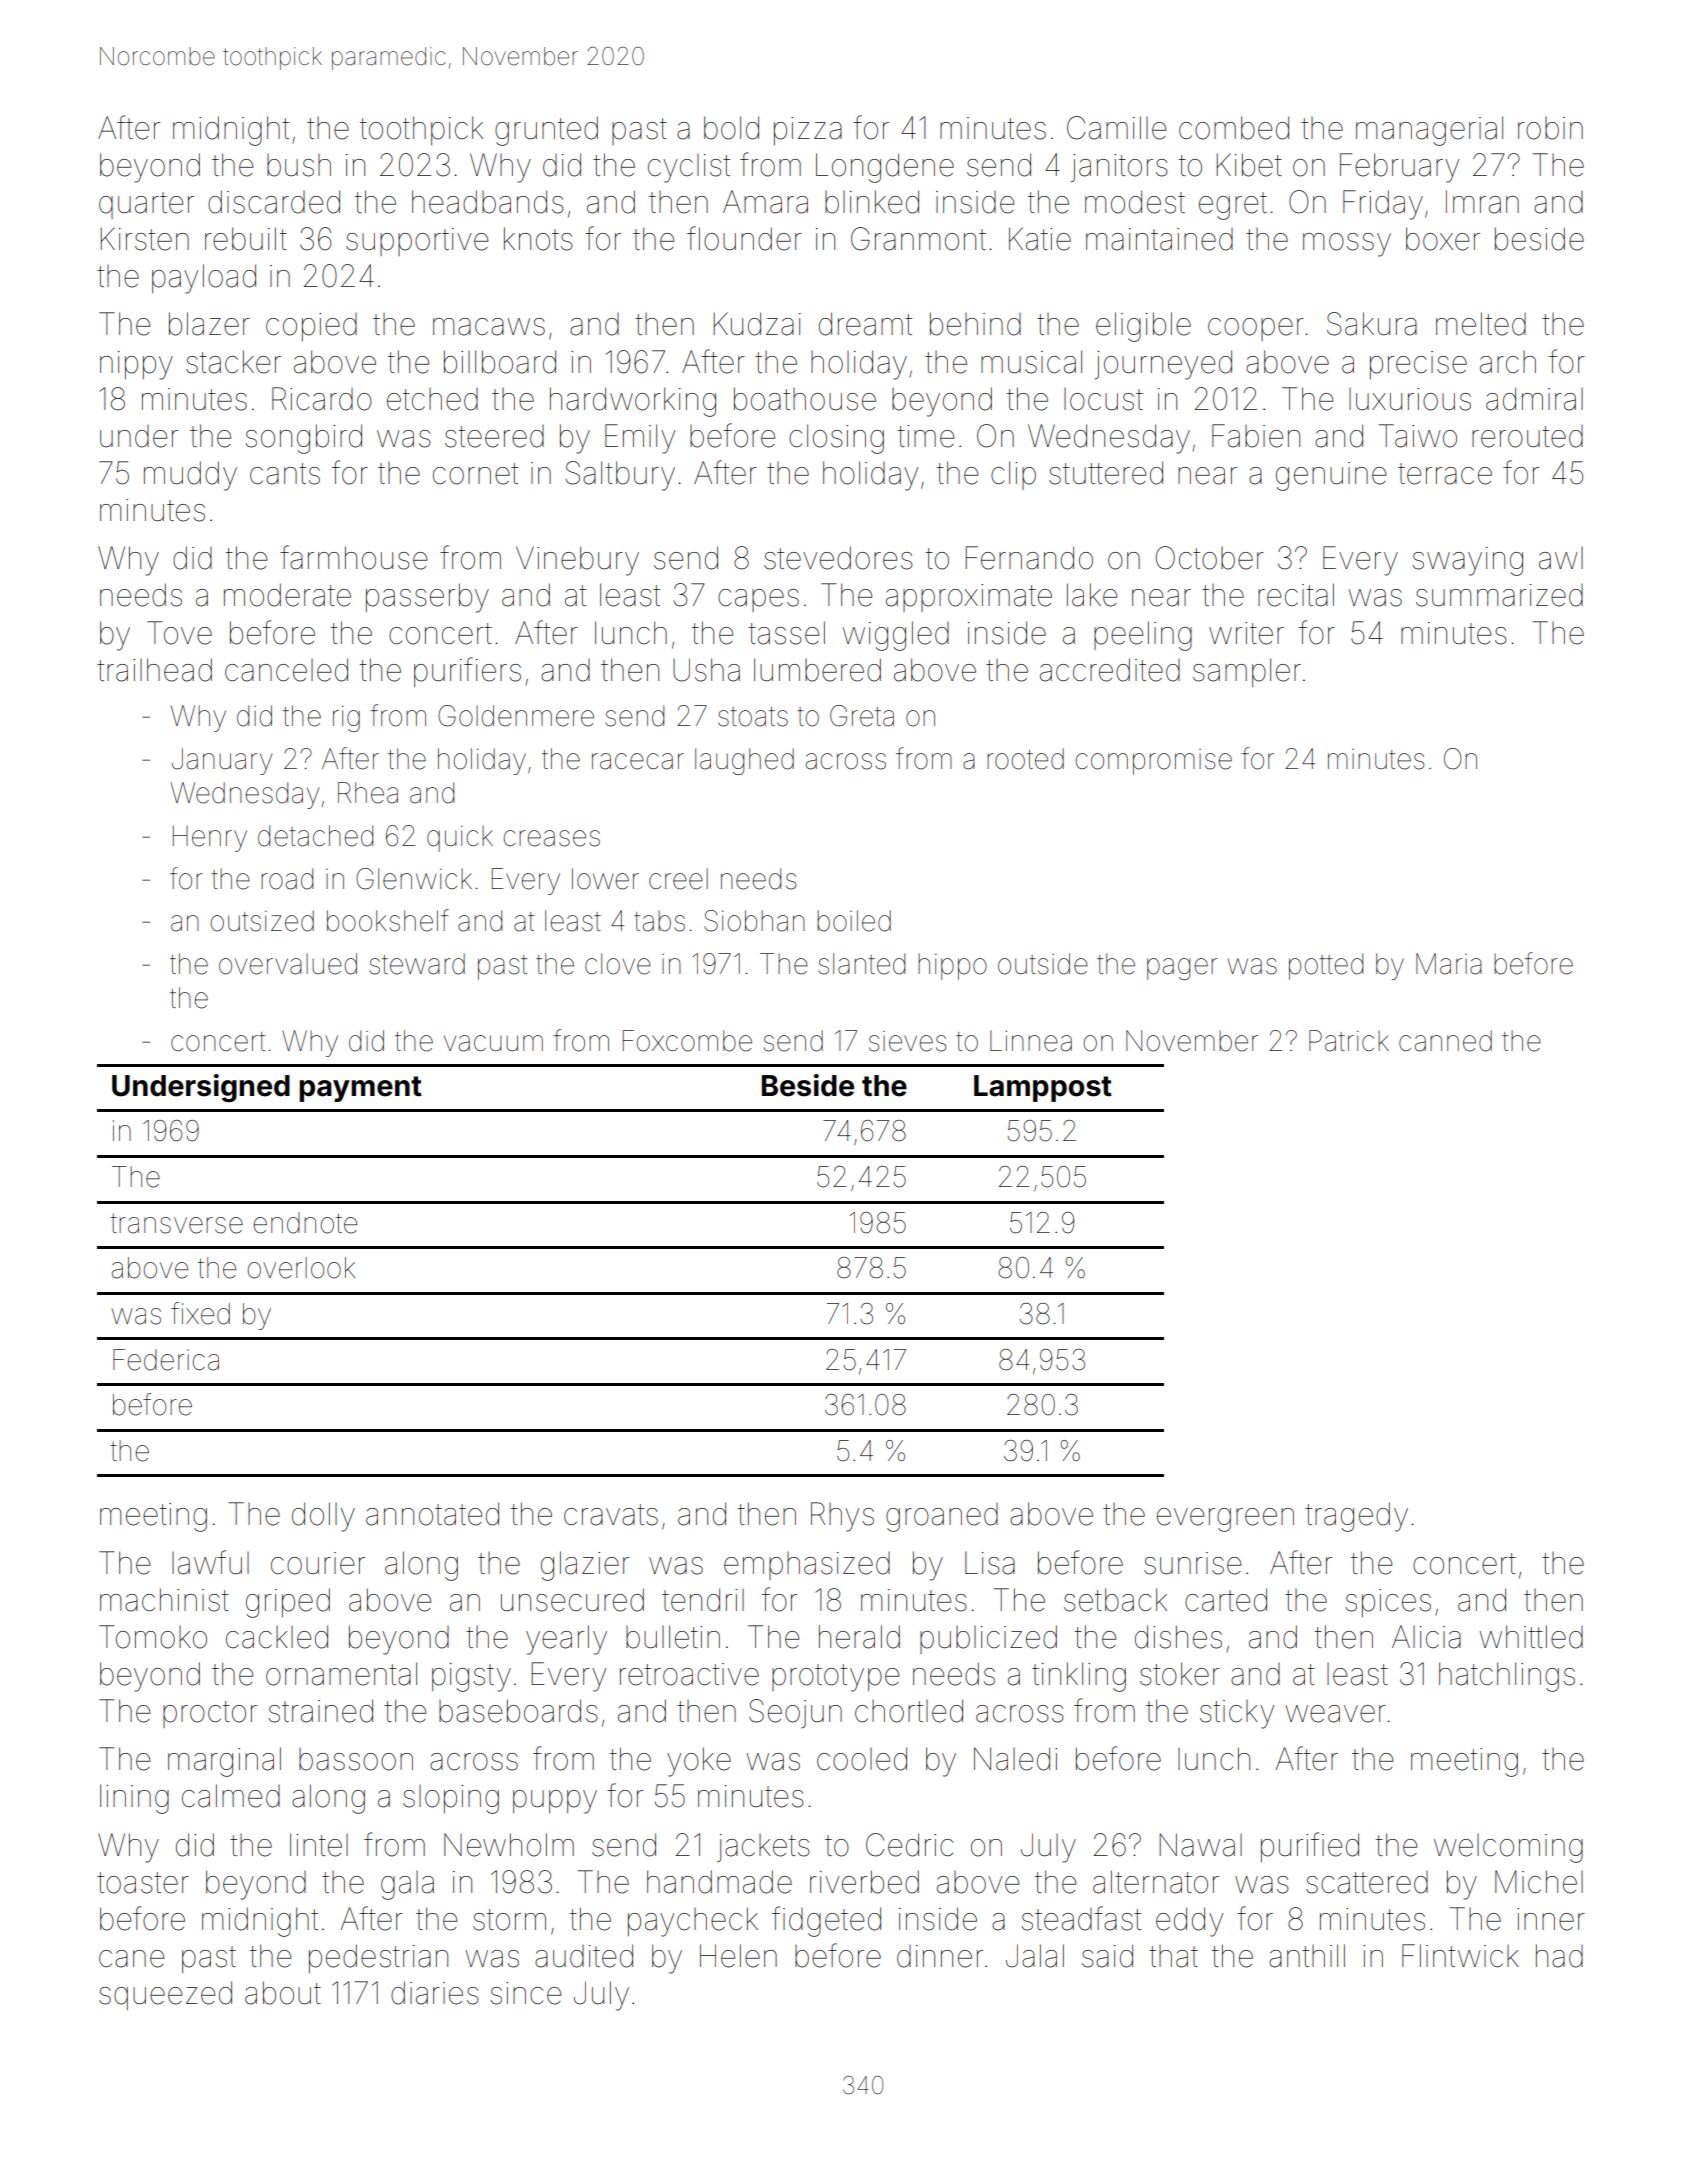 This screenshot has width=1683, height=2178. I want to click on Vinebury, so click(577, 561).
